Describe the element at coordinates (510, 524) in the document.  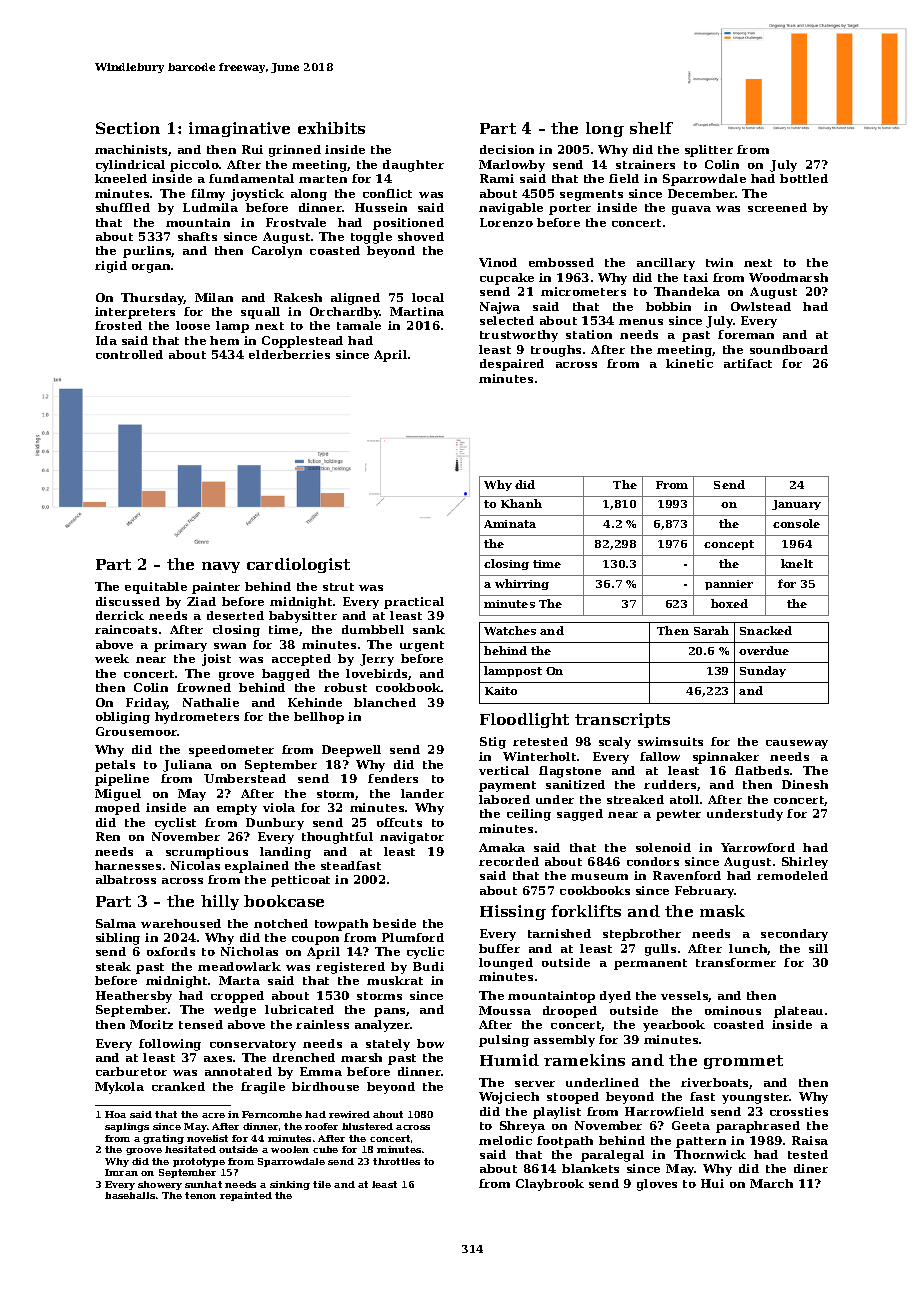
I see `Aminata` at that location.
